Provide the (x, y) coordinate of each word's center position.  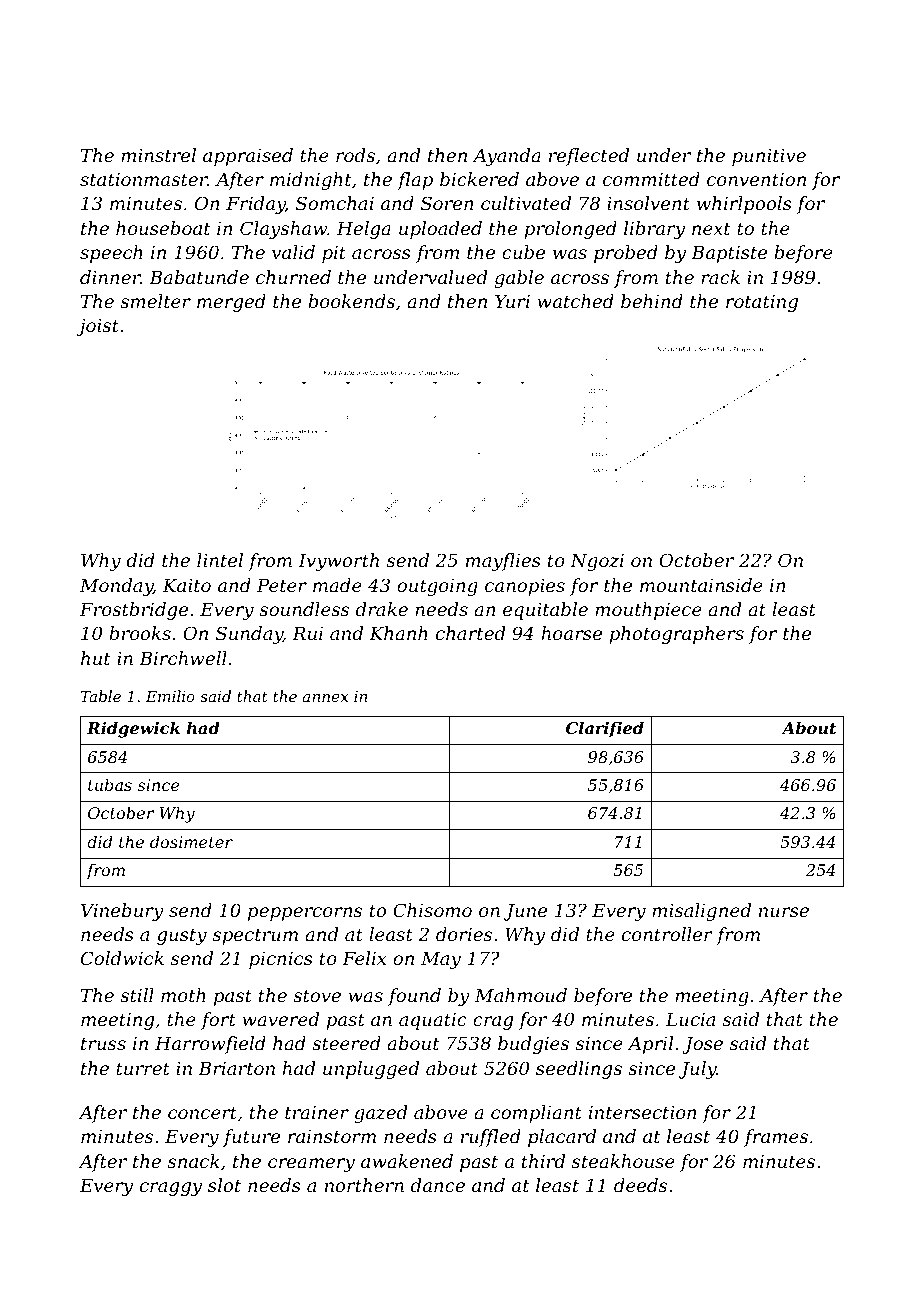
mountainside (701, 585)
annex (325, 698)
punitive (769, 157)
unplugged (371, 1070)
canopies (525, 587)
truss (103, 1043)
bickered (479, 179)
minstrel (158, 155)
